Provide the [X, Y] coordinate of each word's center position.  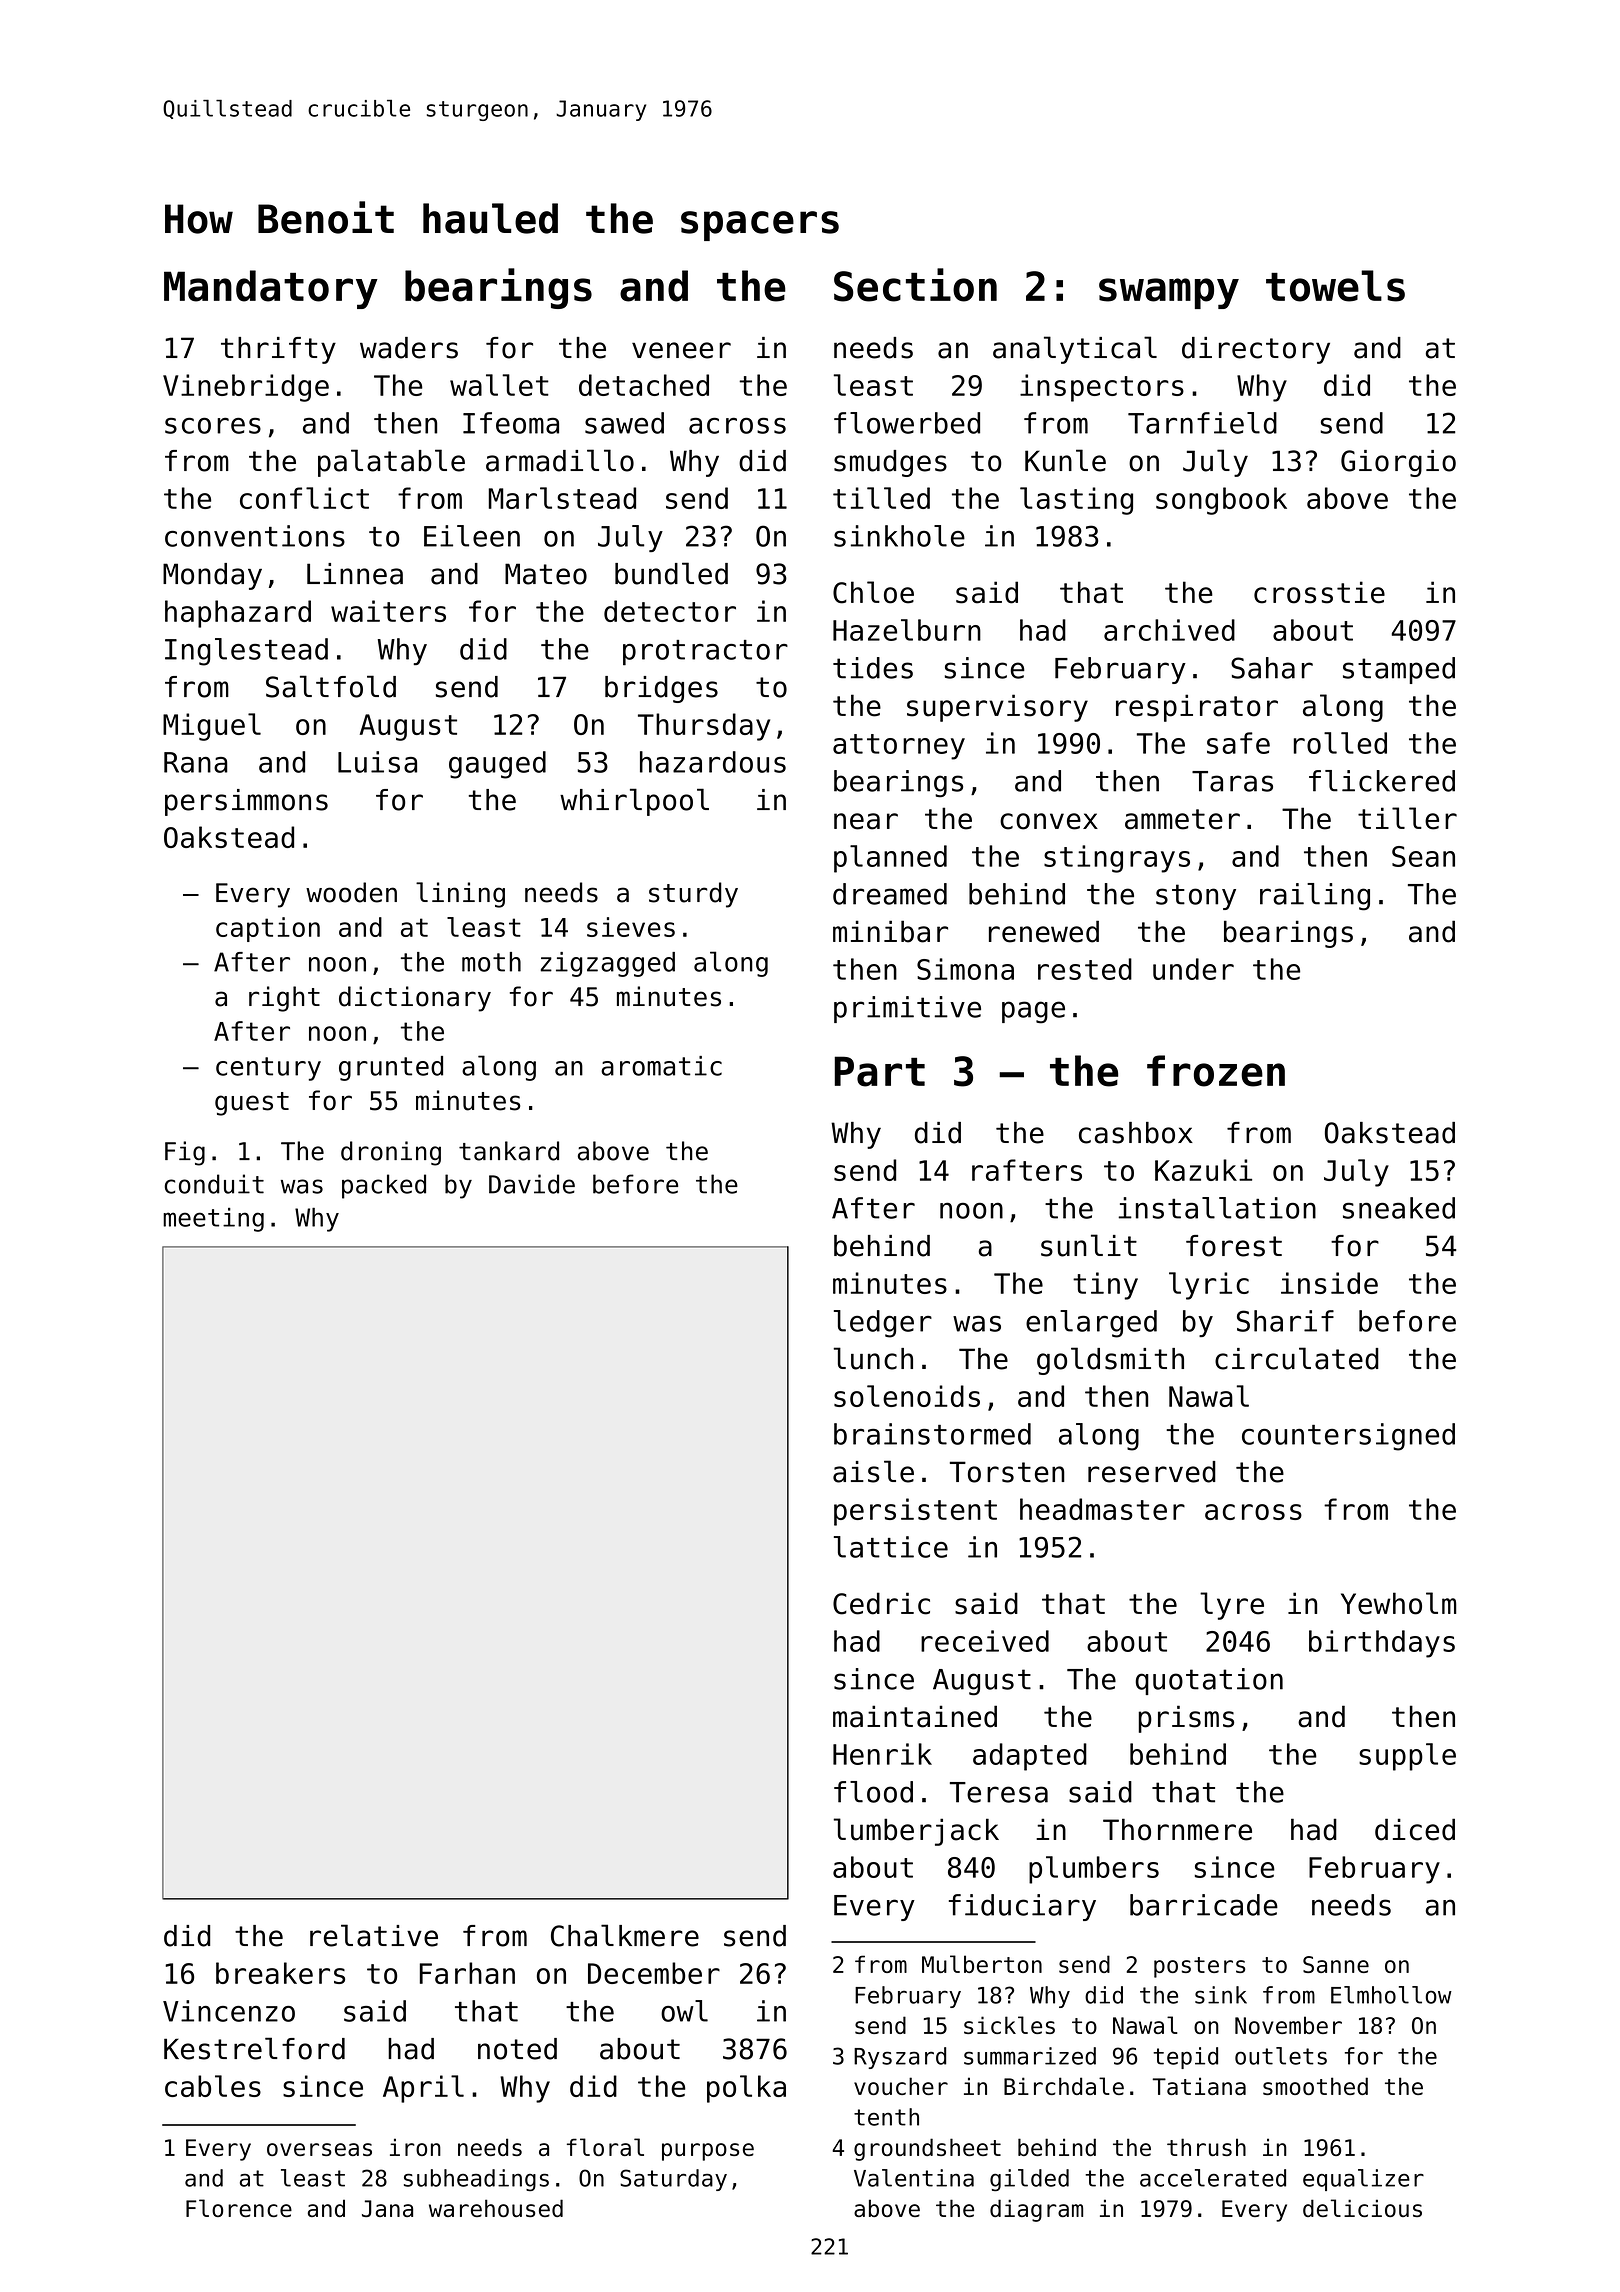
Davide [532, 1184]
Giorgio [1398, 463]
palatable [391, 463]
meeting [213, 1220]
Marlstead [562, 498]
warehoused [496, 2208]
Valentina [914, 2178]
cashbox [1136, 1133]
